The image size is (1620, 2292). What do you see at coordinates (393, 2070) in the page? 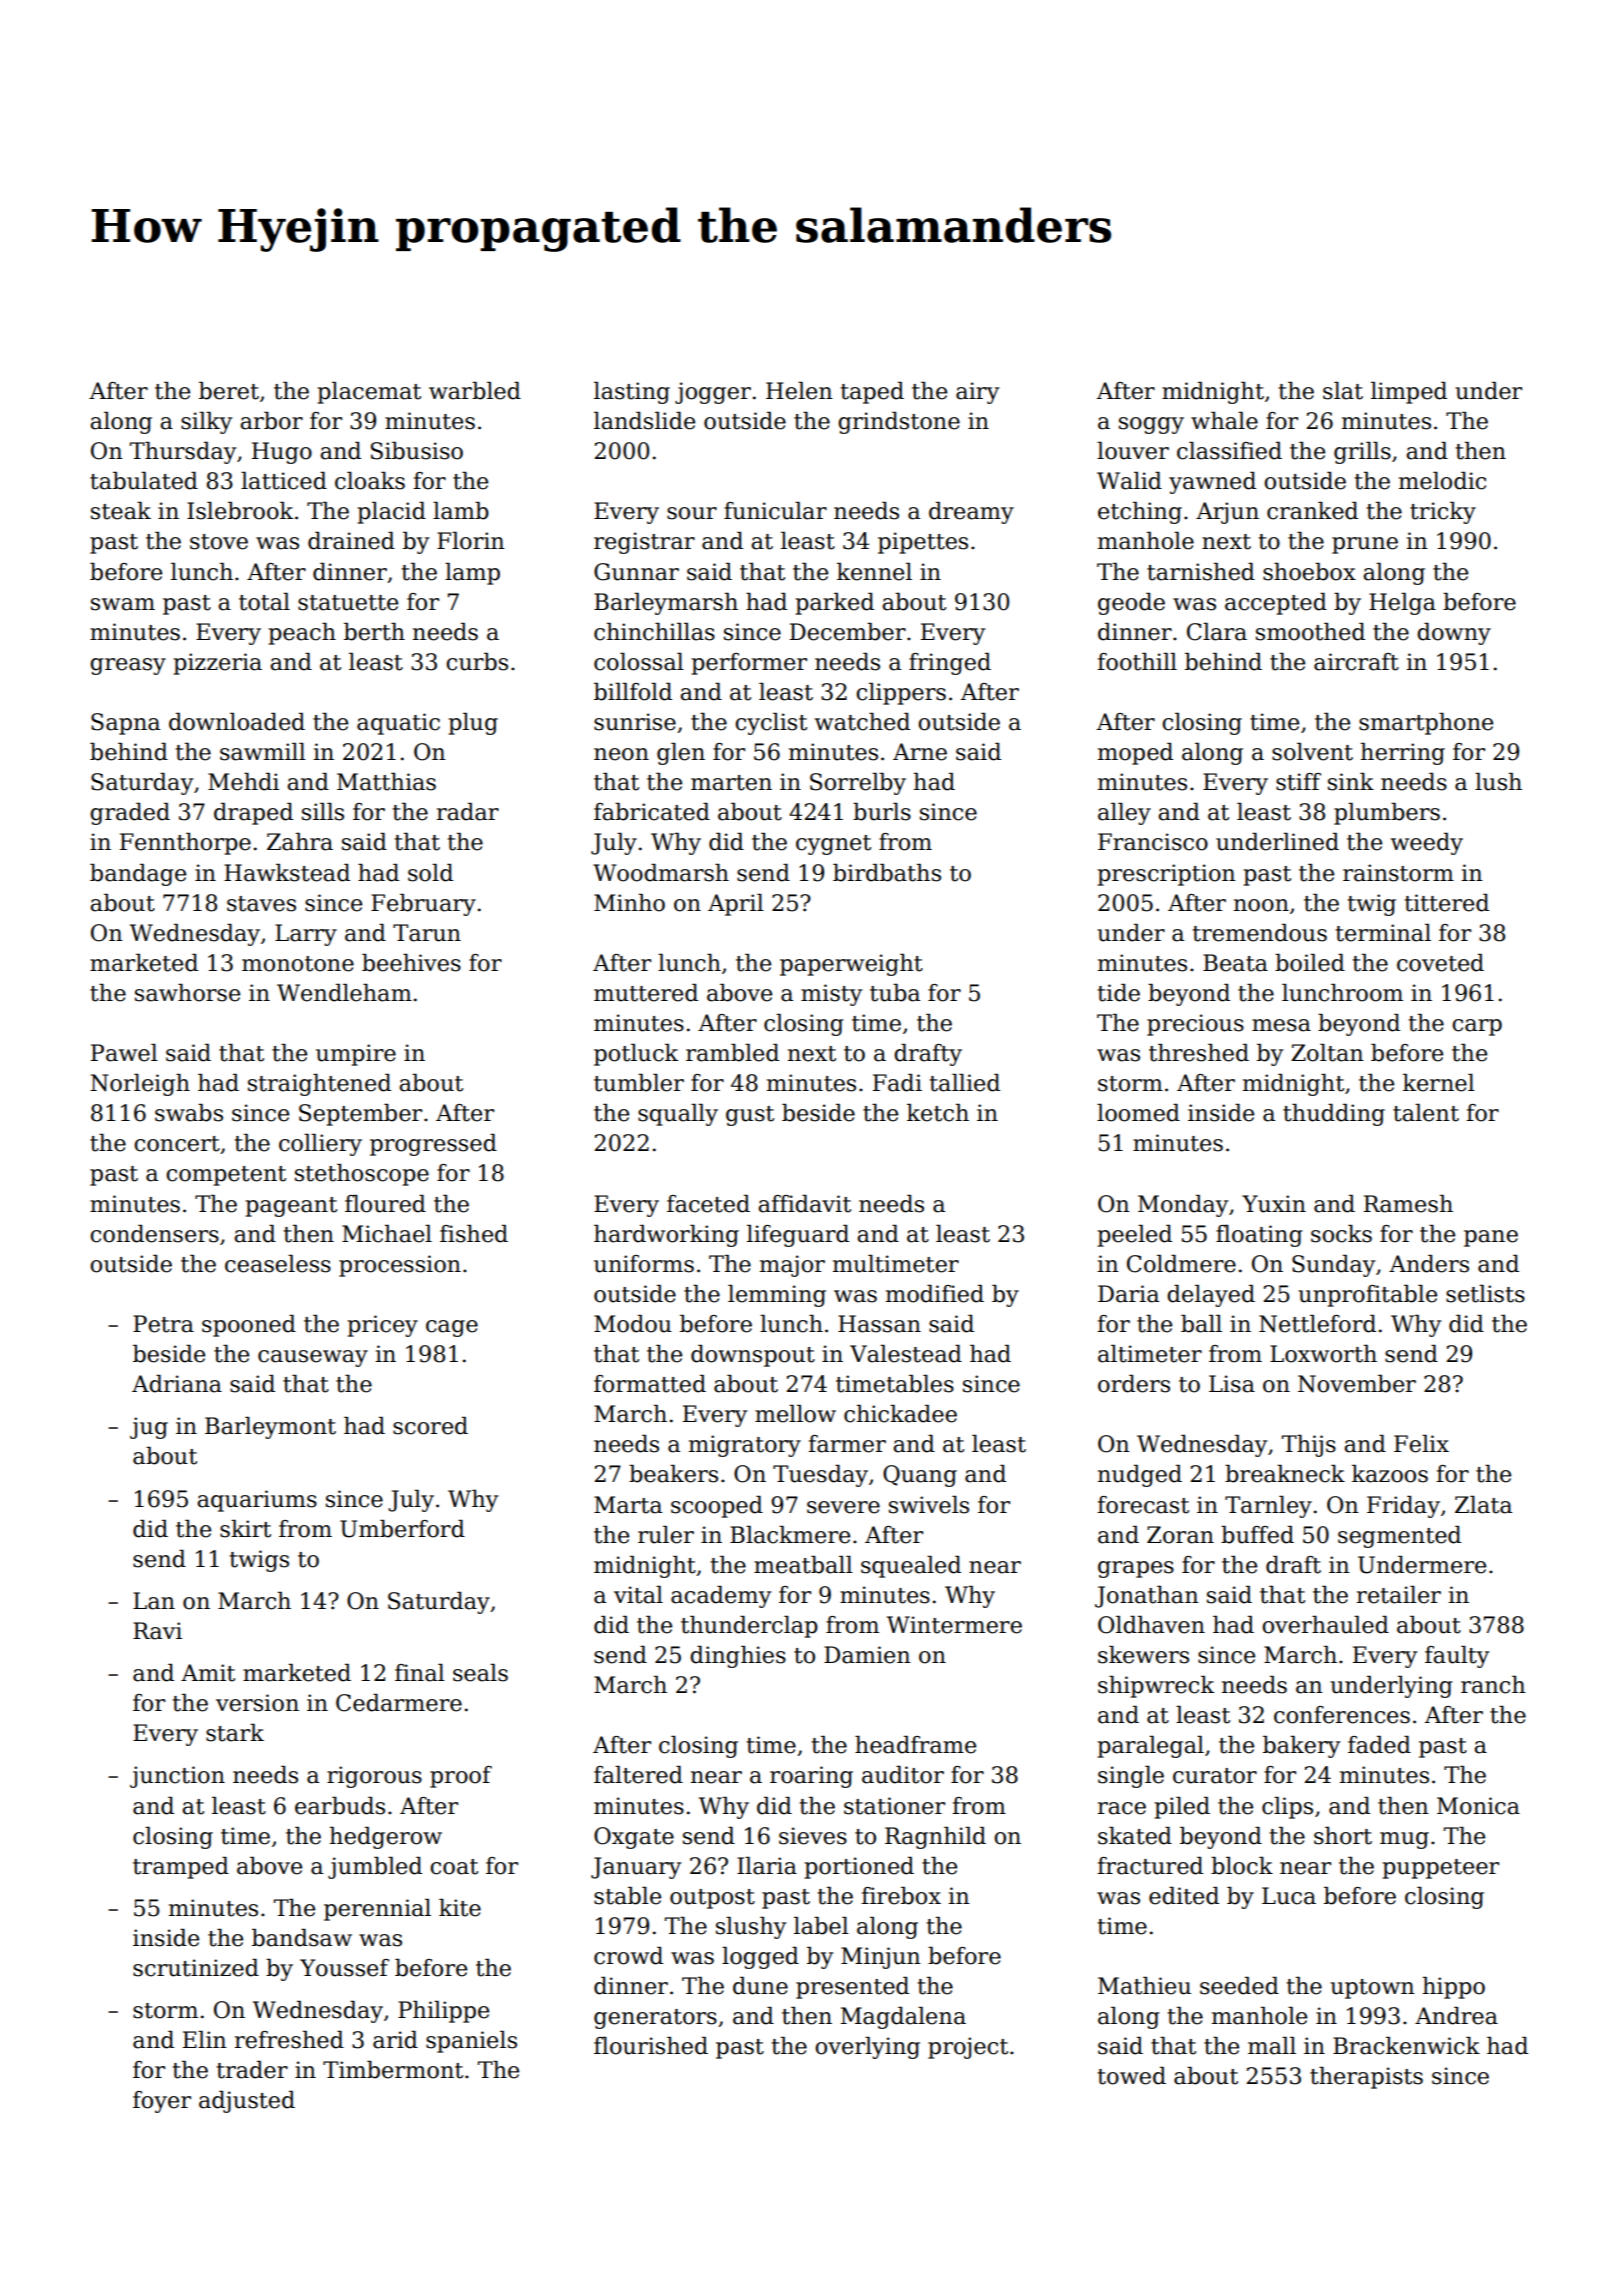
I see `Timbermont` at bounding box center [393, 2070].
